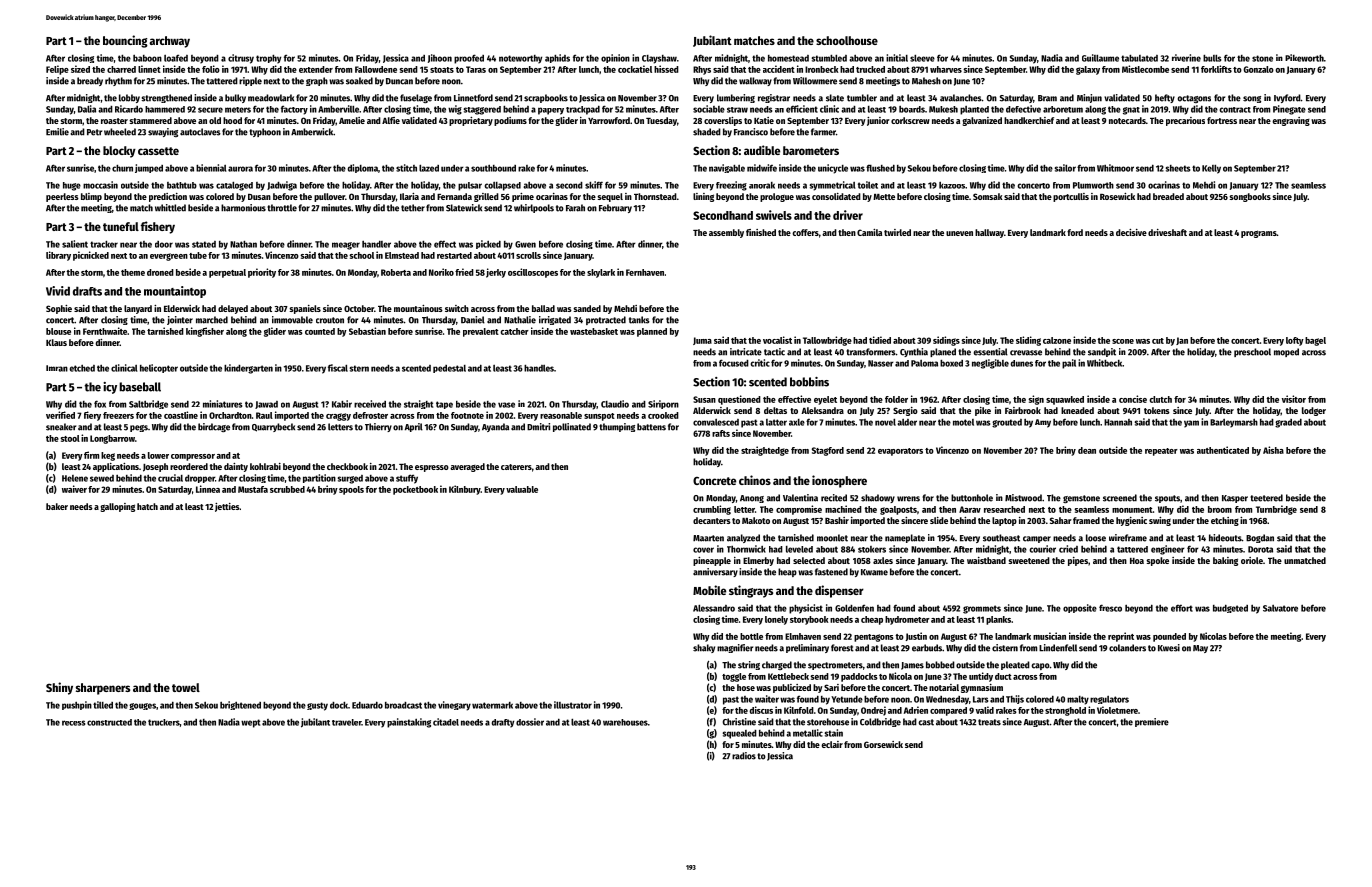  I want to click on calzone, so click(1057, 340).
